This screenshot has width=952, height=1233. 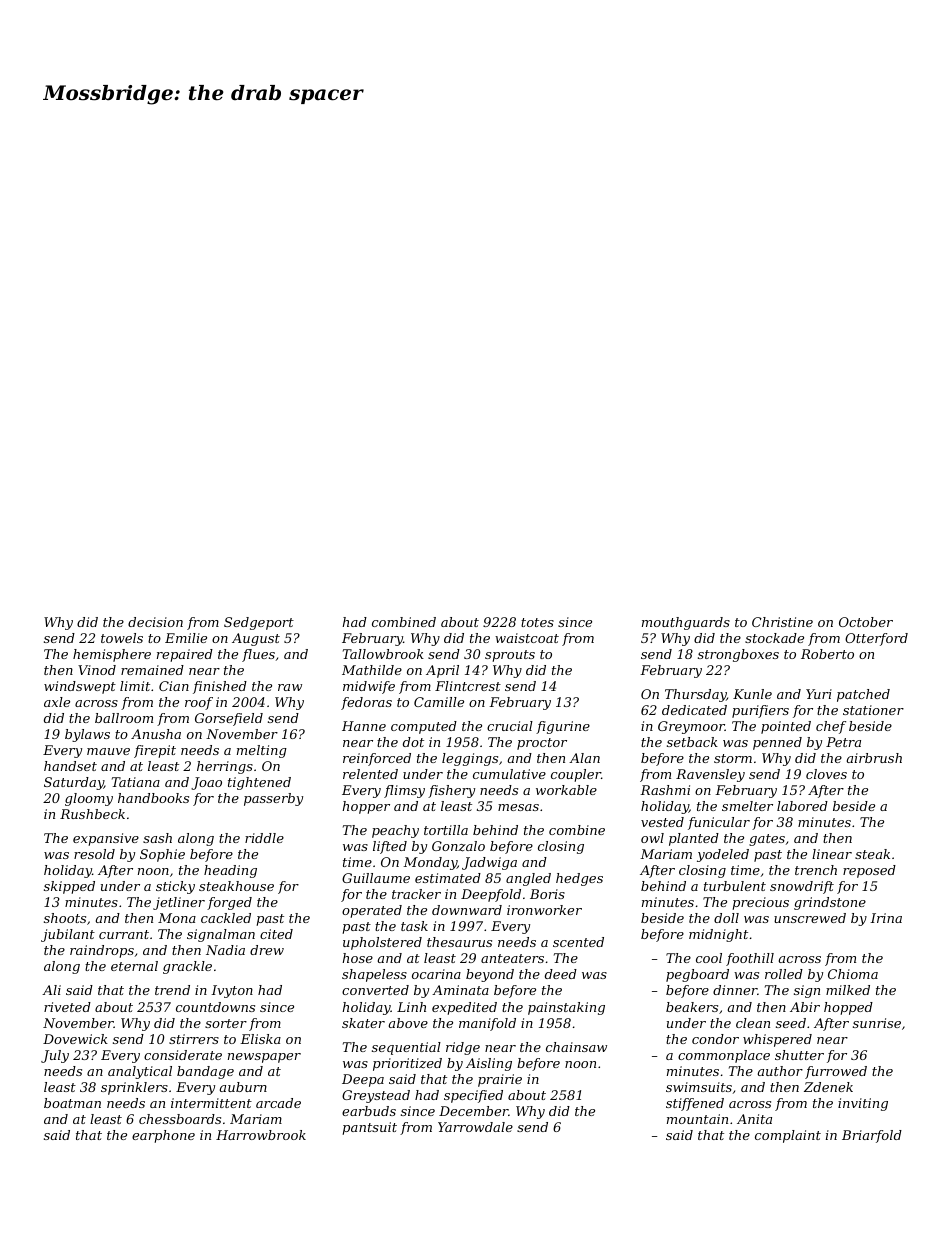 I want to click on reposed, so click(x=869, y=871).
